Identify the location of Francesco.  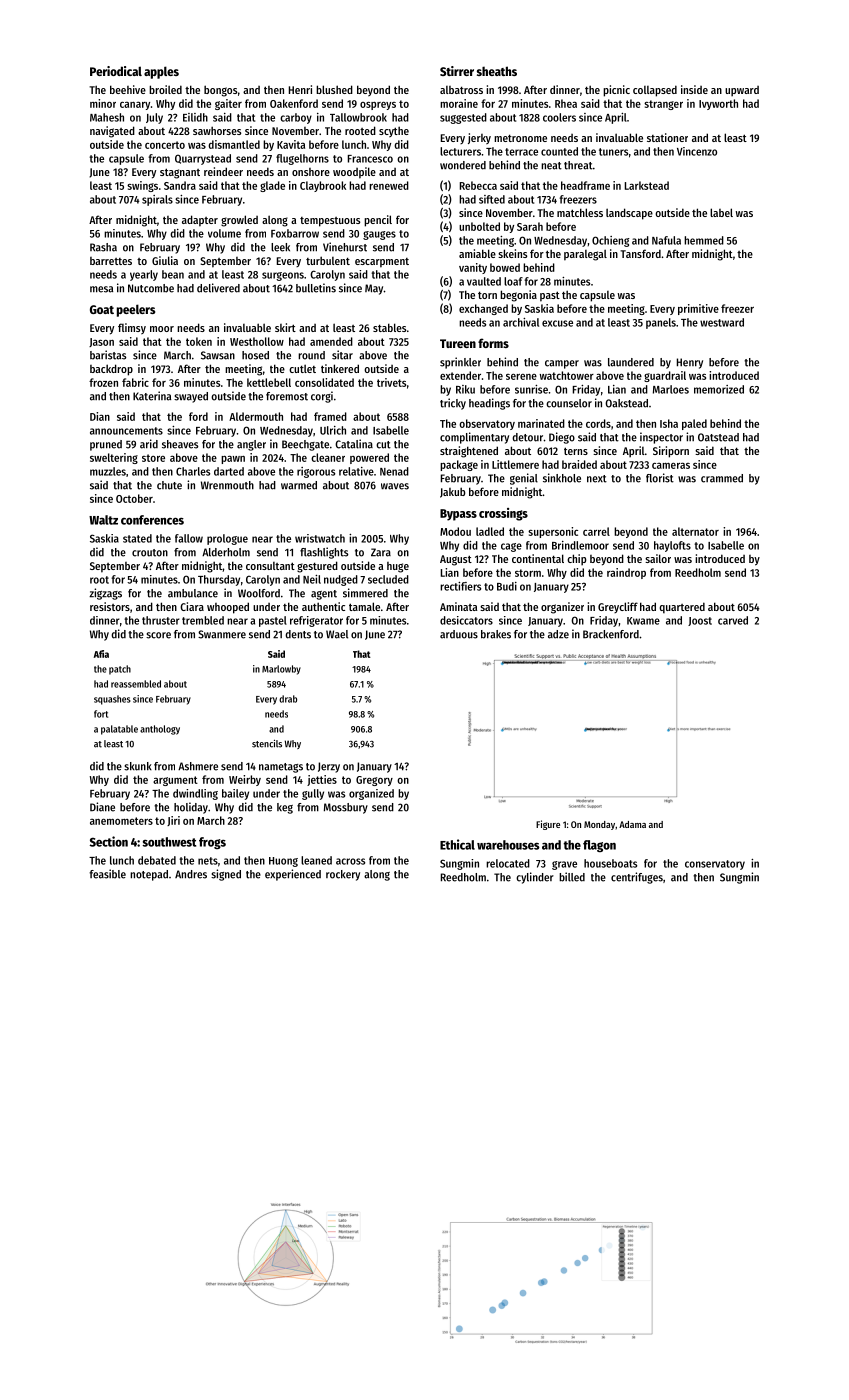
(370, 159).
